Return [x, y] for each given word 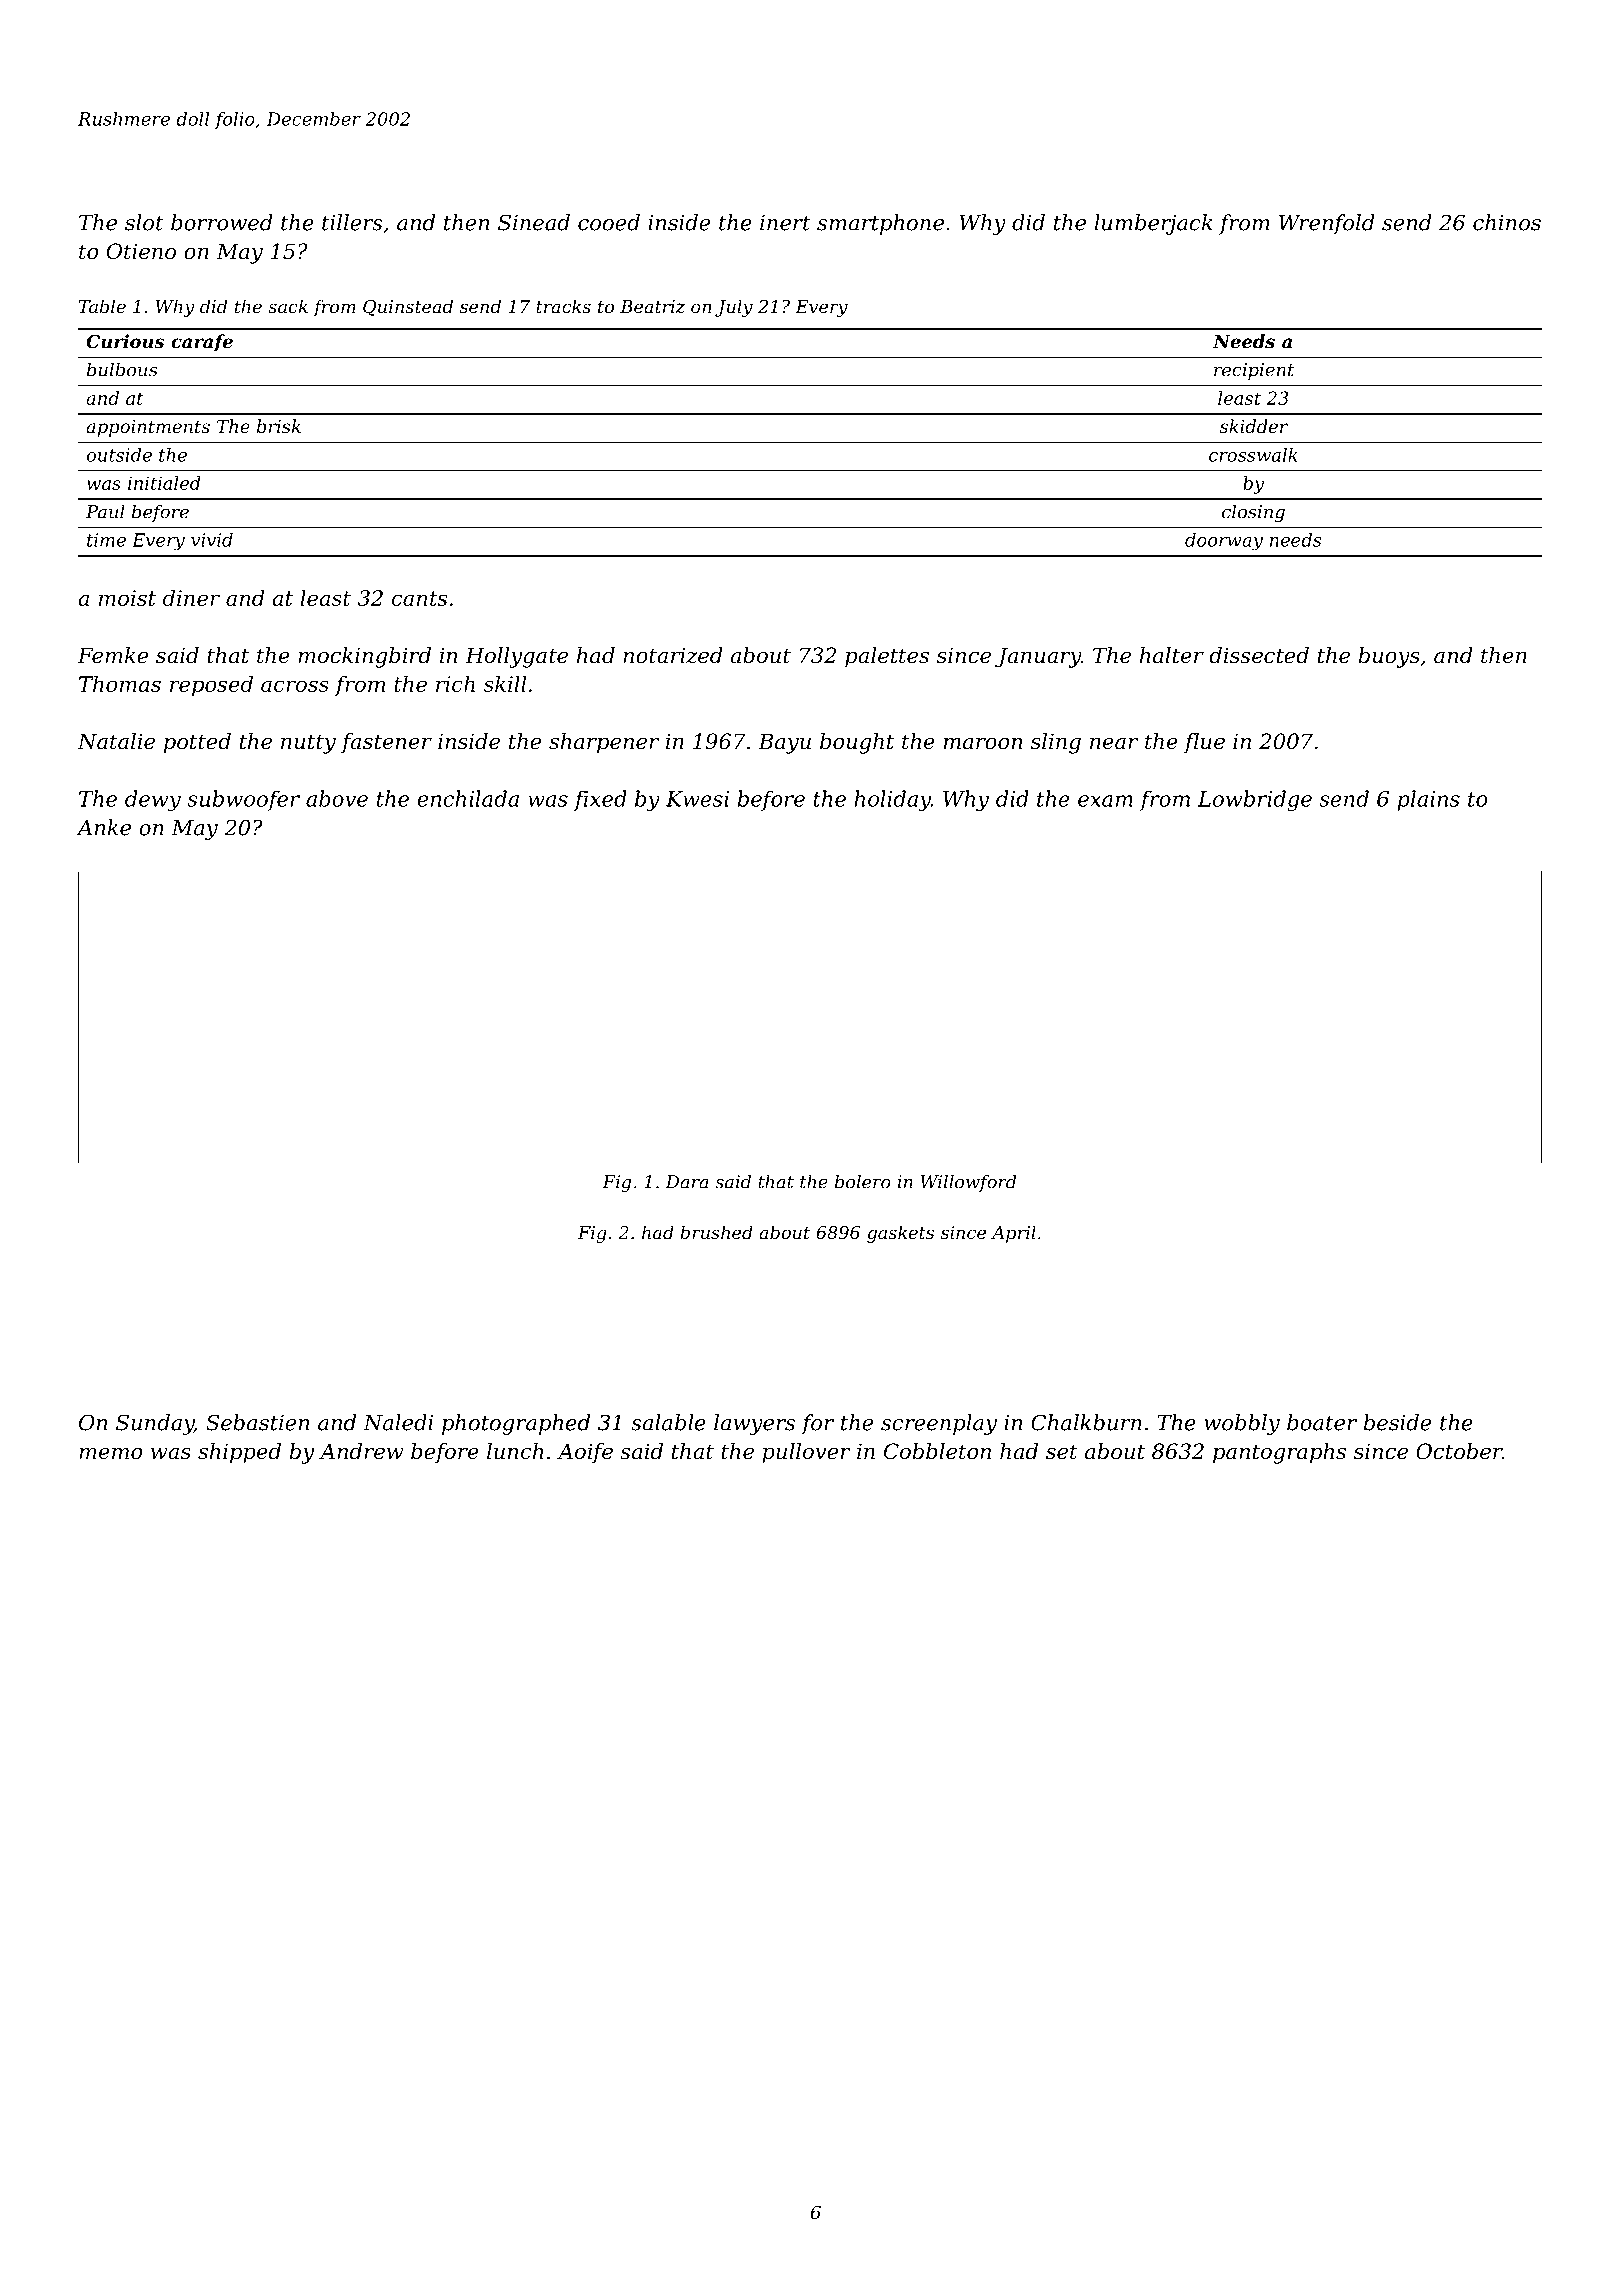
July [734, 308]
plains [1428, 800]
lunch [515, 1451]
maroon [983, 744]
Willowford [969, 1183]
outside [119, 455]
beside [1397, 1422]
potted [197, 743]
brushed [716, 1232]
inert [785, 223]
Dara [687, 1182]
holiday [892, 800]
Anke [103, 827]
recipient [1254, 371]
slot [144, 222]
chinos [1507, 222]
